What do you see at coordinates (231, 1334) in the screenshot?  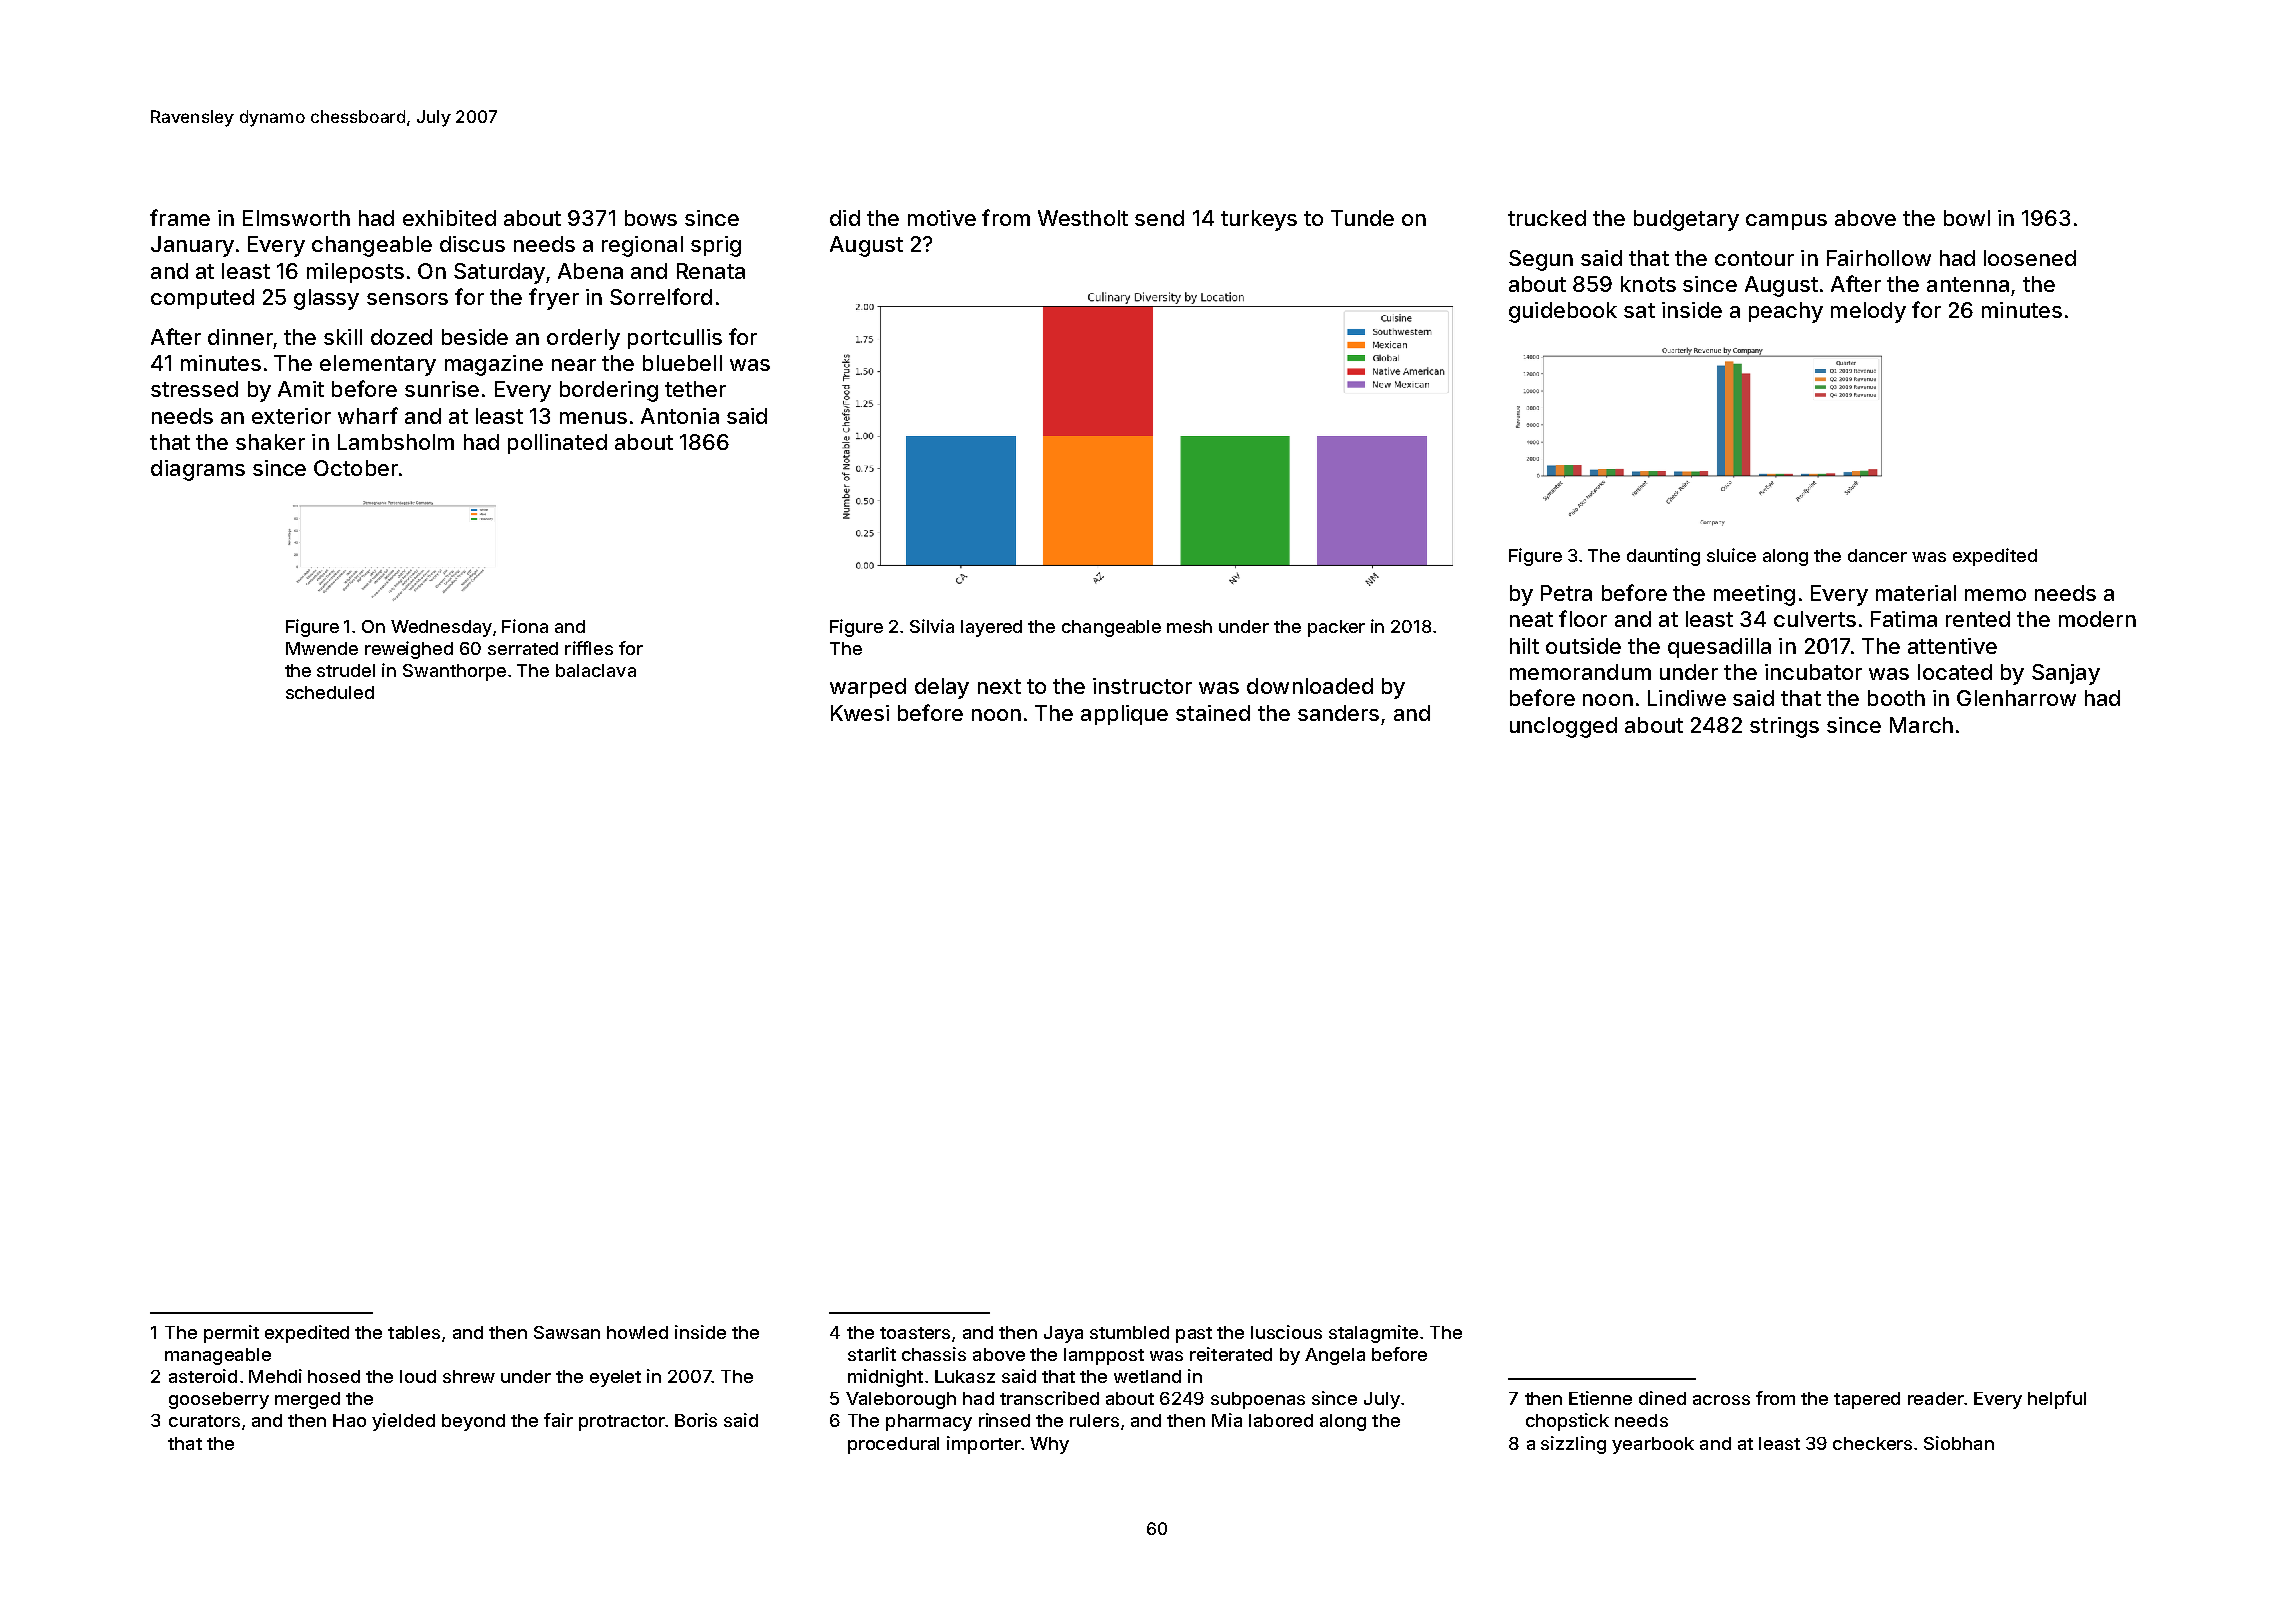 I see `permit` at bounding box center [231, 1334].
